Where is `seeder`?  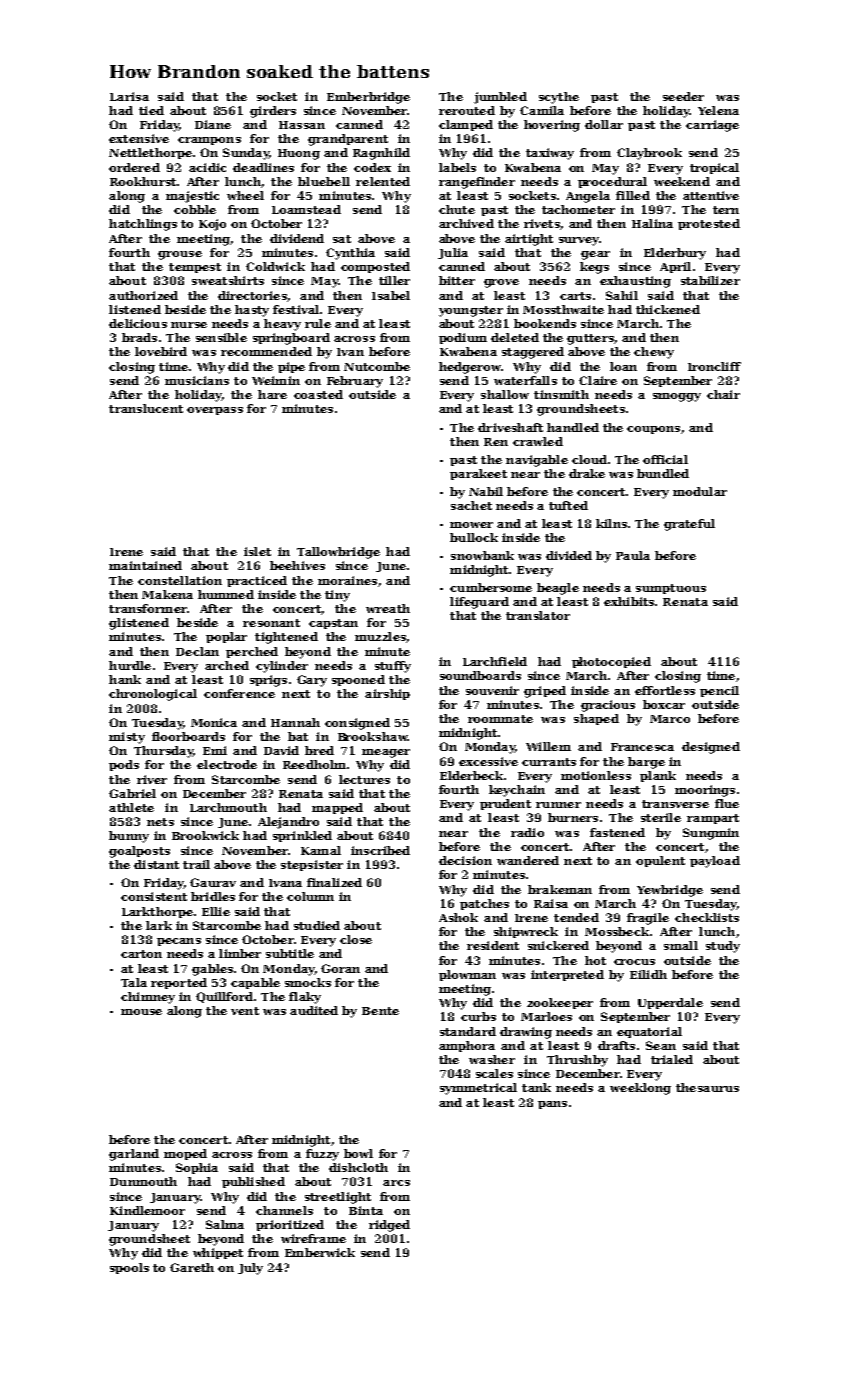
seeder is located at coordinates (683, 96).
